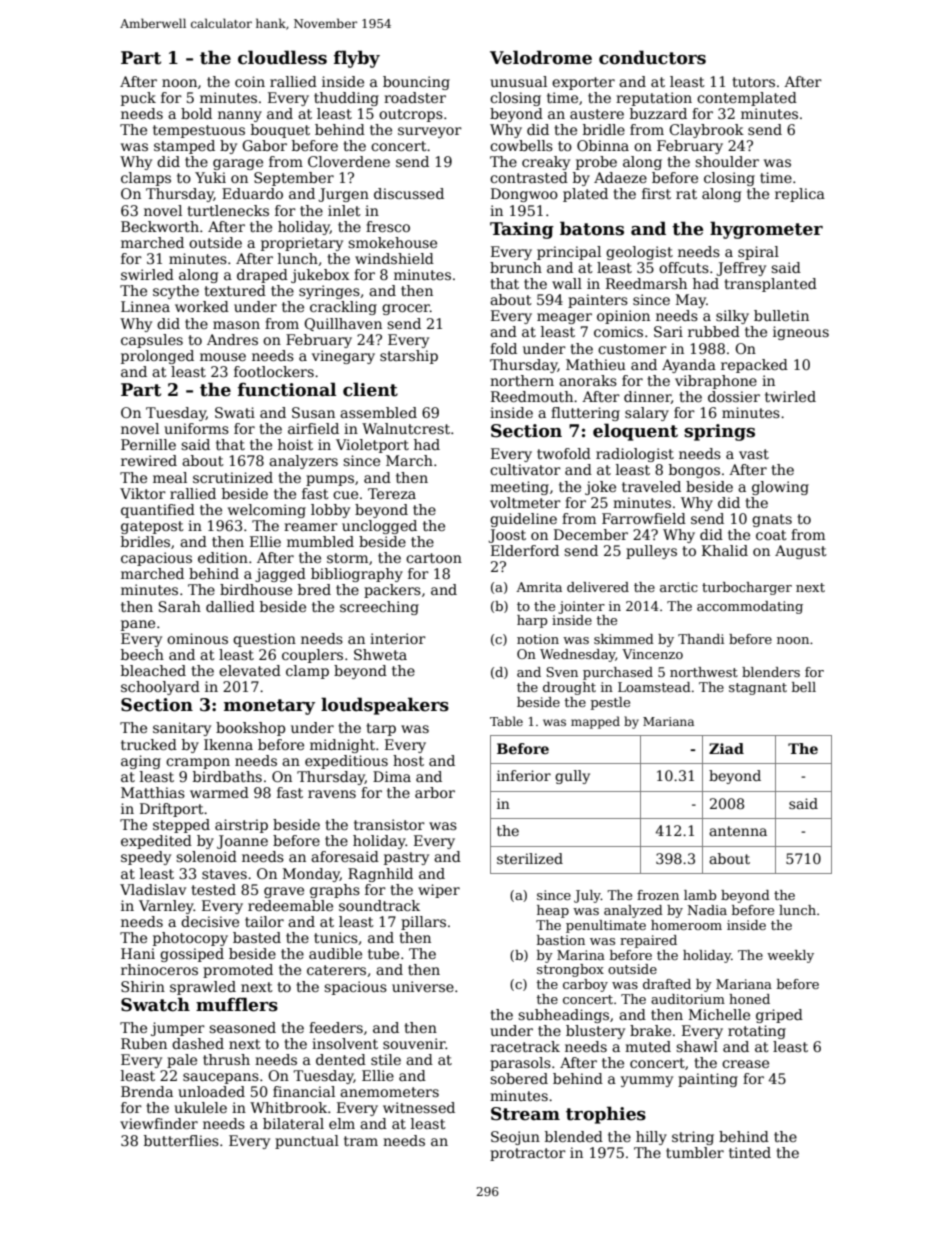 This screenshot has width=952, height=1233. Describe the element at coordinates (392, 242) in the screenshot. I see `smokehouse` at that location.
